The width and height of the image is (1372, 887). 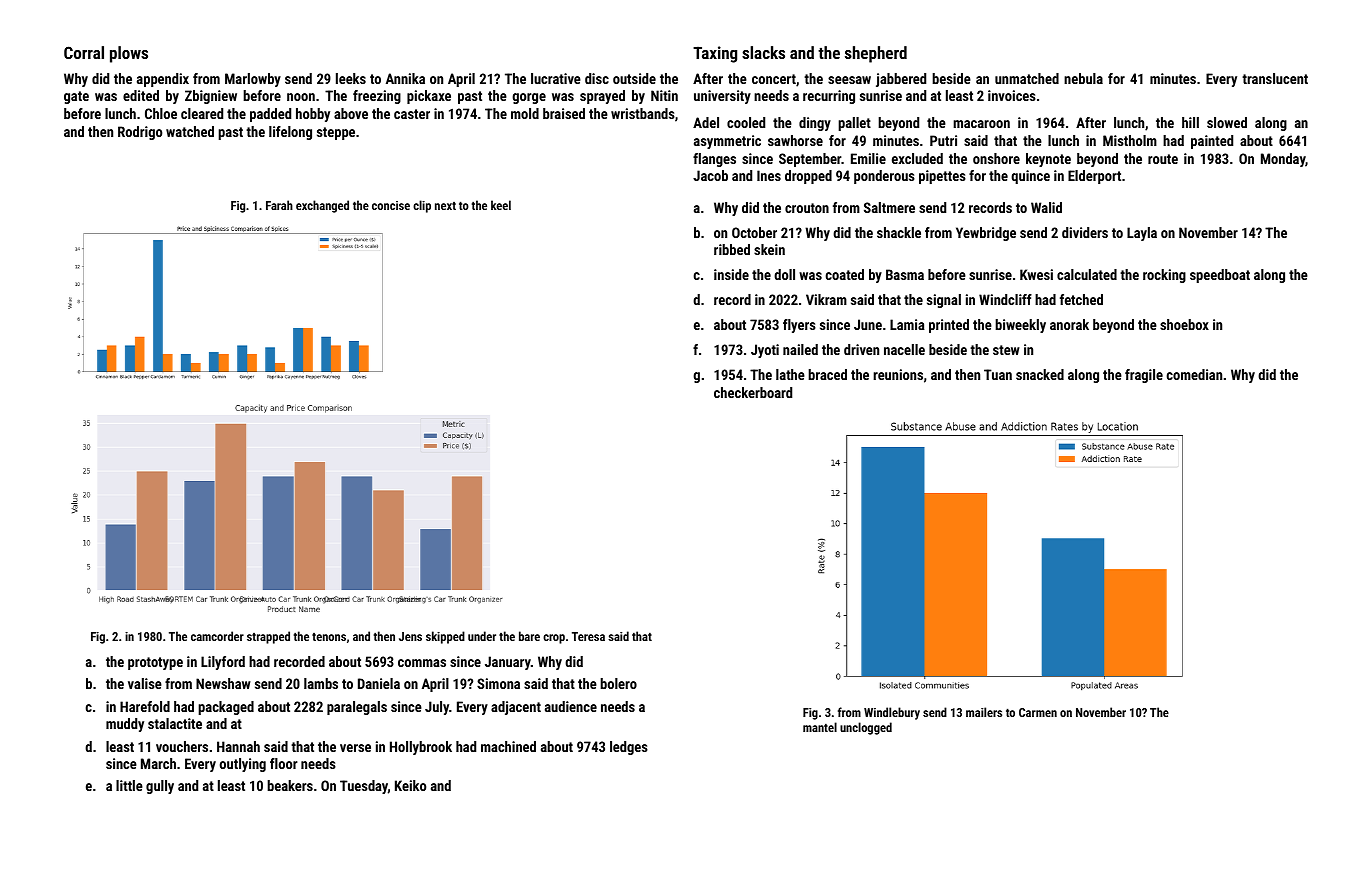 What do you see at coordinates (815, 124) in the image?
I see `dingy` at bounding box center [815, 124].
